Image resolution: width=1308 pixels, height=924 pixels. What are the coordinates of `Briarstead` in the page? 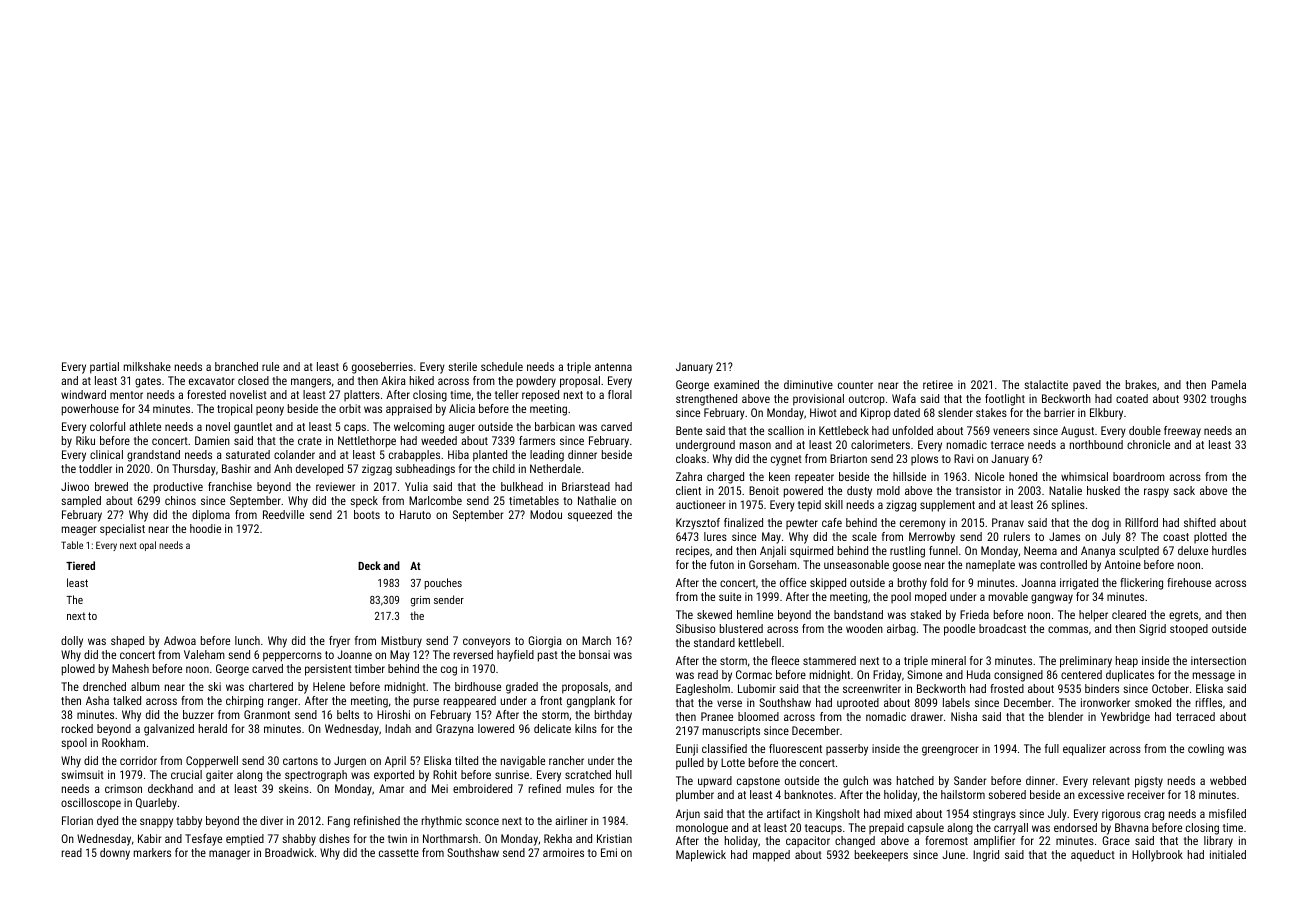 It's located at (586, 486).
